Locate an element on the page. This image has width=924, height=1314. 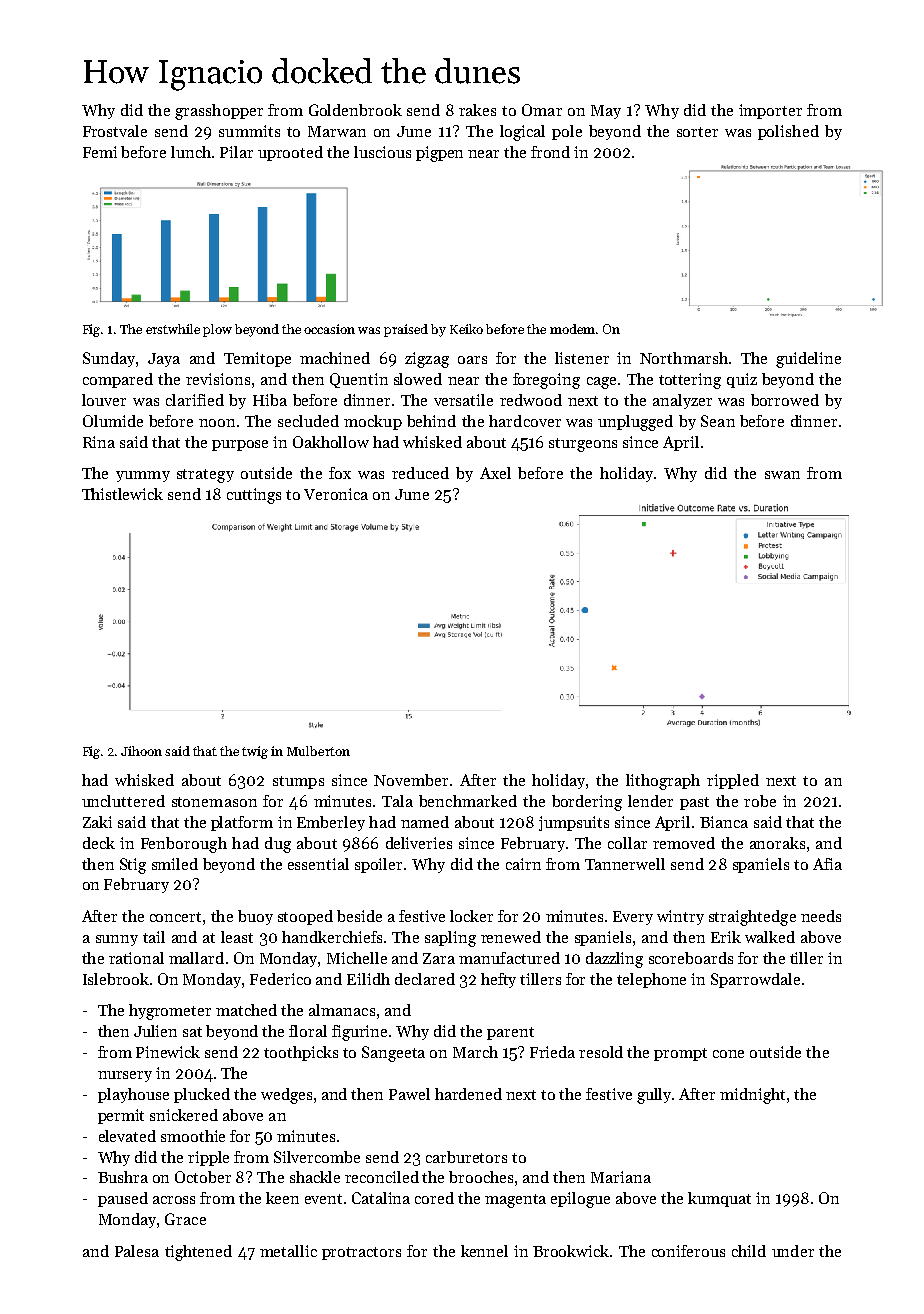
oars is located at coordinates (472, 360).
